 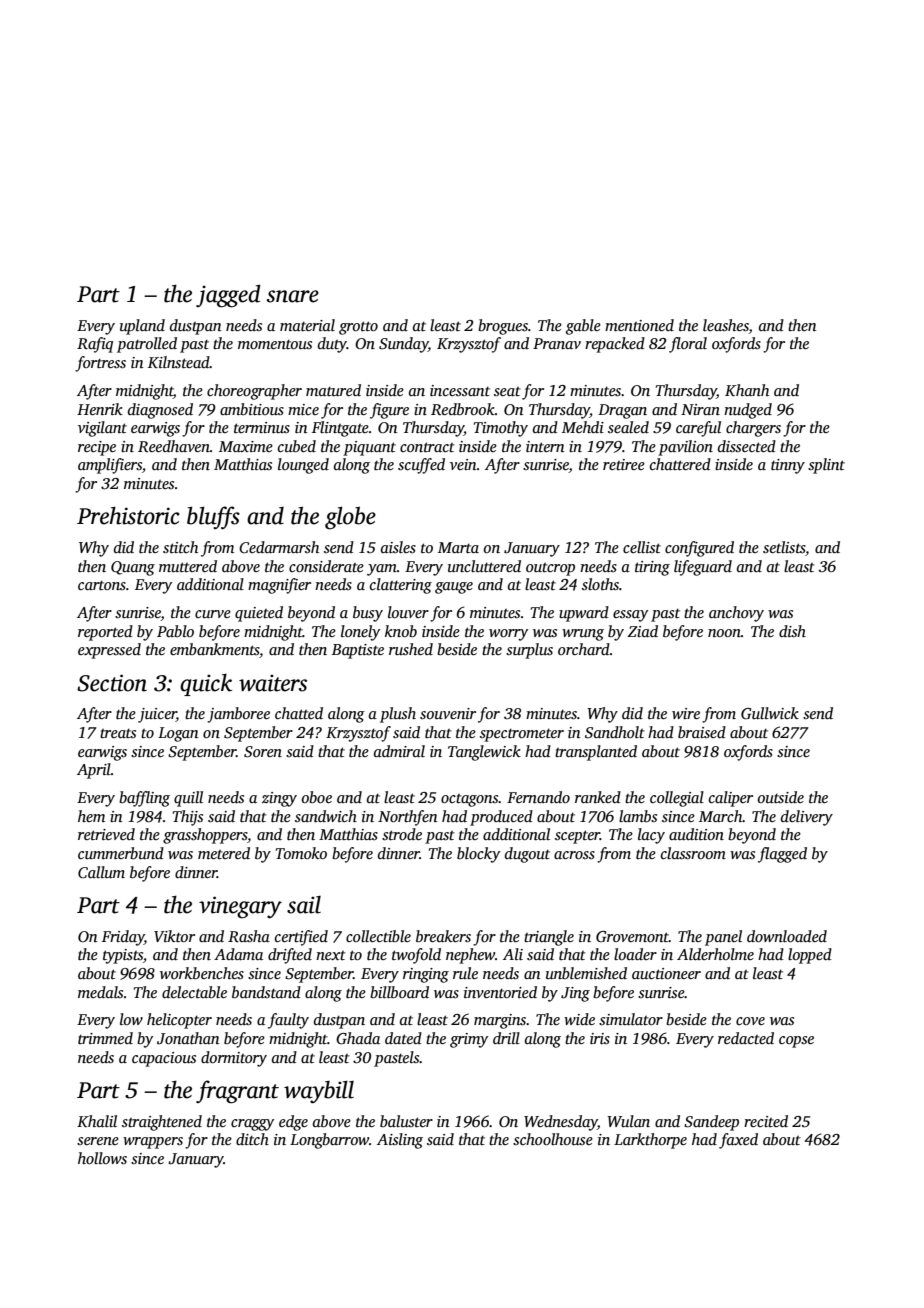 What do you see at coordinates (228, 296) in the screenshot?
I see `jagged` at bounding box center [228, 296].
